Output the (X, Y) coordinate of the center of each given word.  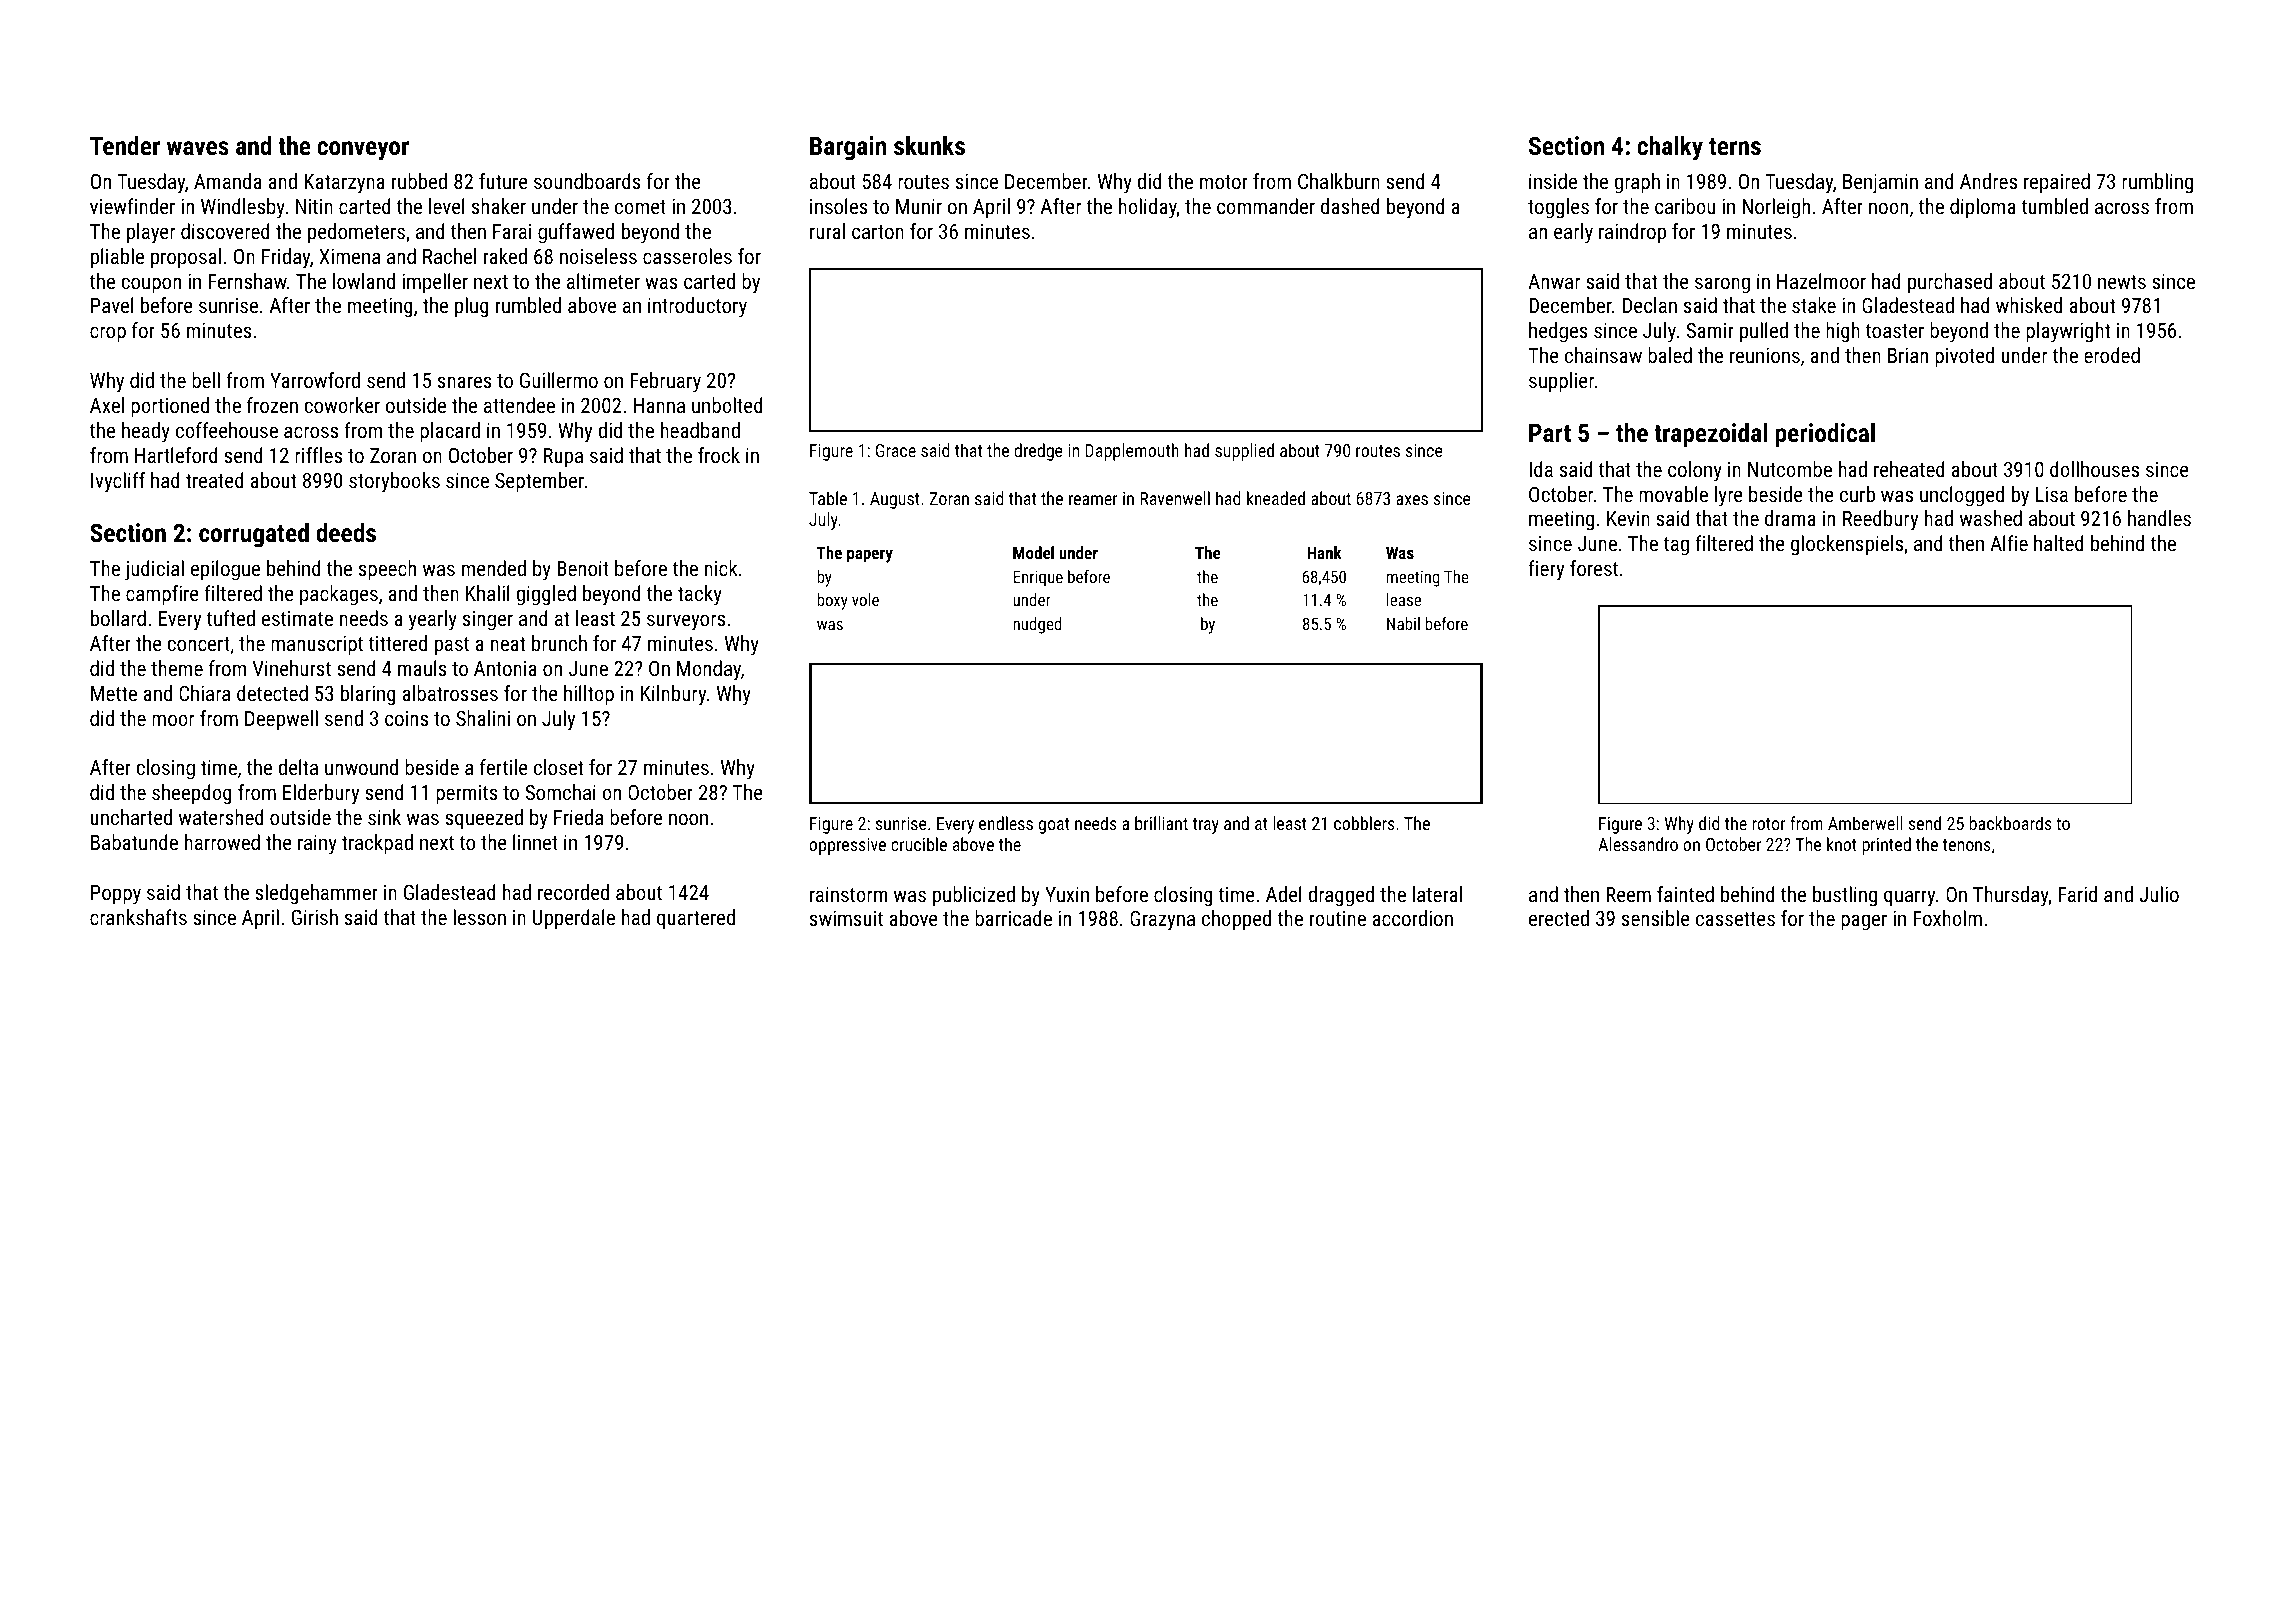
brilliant (1161, 823)
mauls (422, 668)
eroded (2112, 355)
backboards (2010, 823)
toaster (1894, 331)
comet (640, 207)
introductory (697, 307)
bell (206, 380)
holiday (1148, 208)
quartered (696, 919)
